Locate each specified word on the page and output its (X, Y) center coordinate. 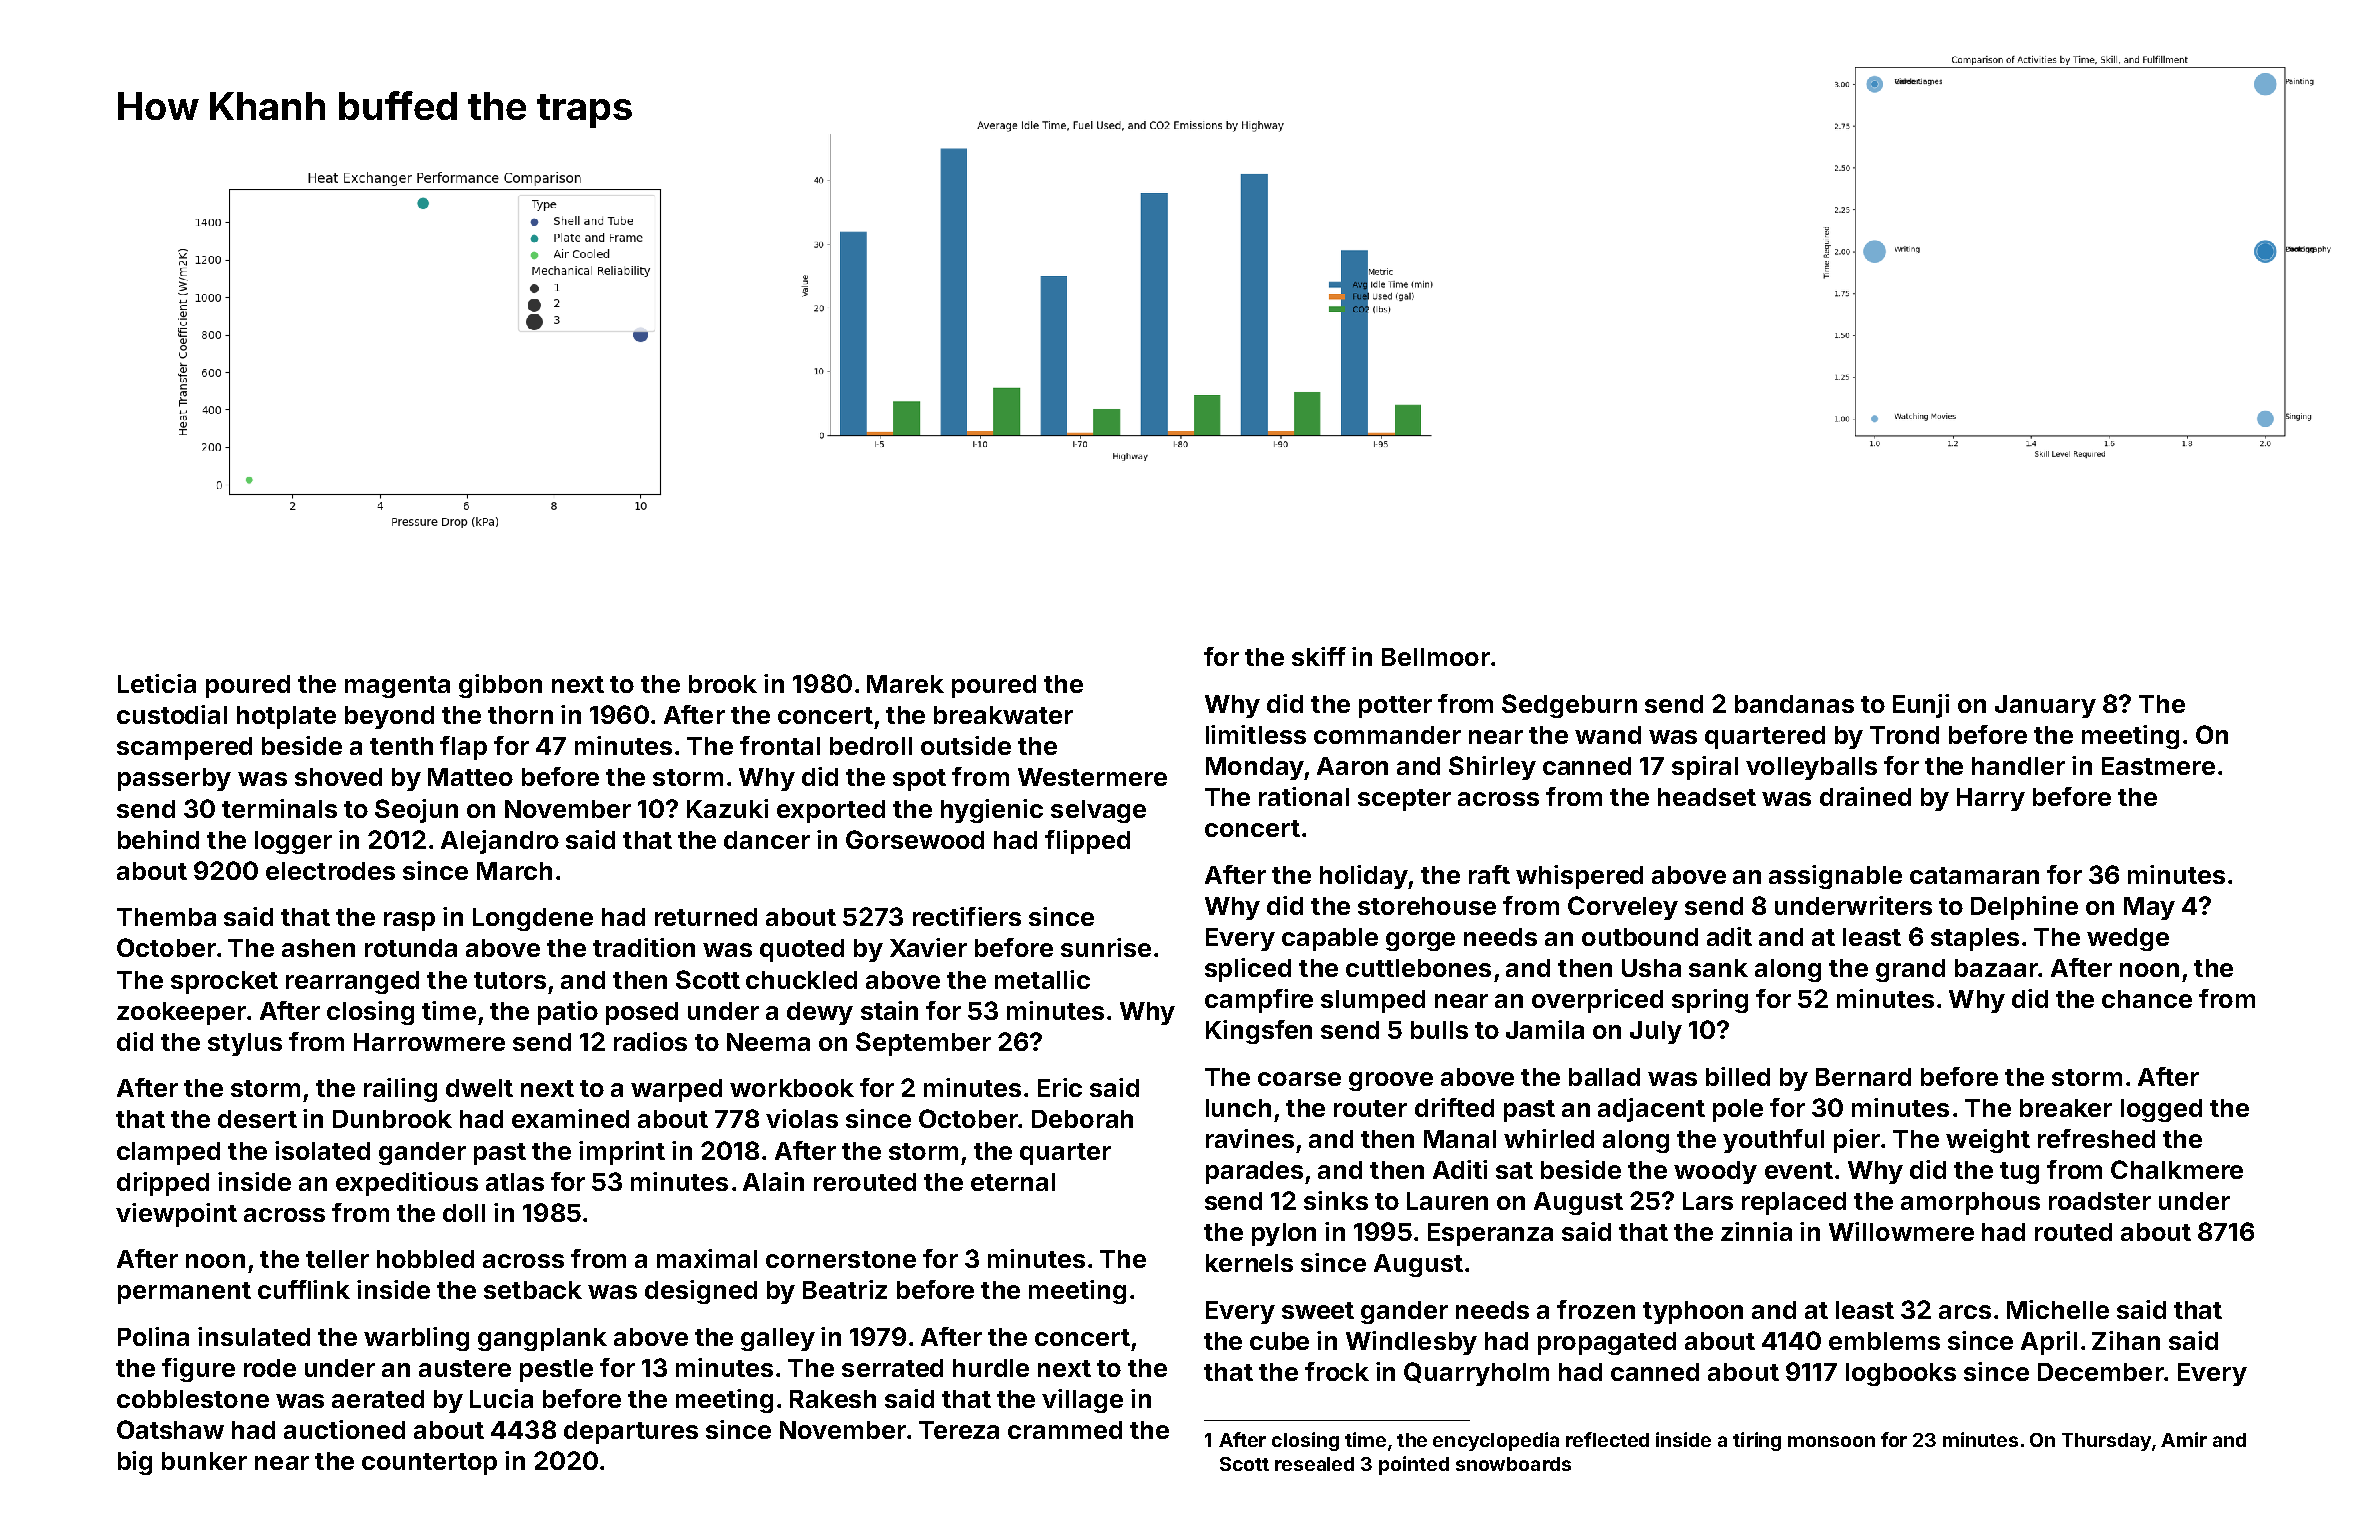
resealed (1314, 1464)
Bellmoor (1436, 657)
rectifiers (967, 916)
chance (2147, 999)
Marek (905, 684)
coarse (1299, 1079)
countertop (429, 1464)
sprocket (224, 982)
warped (676, 1090)
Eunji (1921, 706)
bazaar (1996, 968)
